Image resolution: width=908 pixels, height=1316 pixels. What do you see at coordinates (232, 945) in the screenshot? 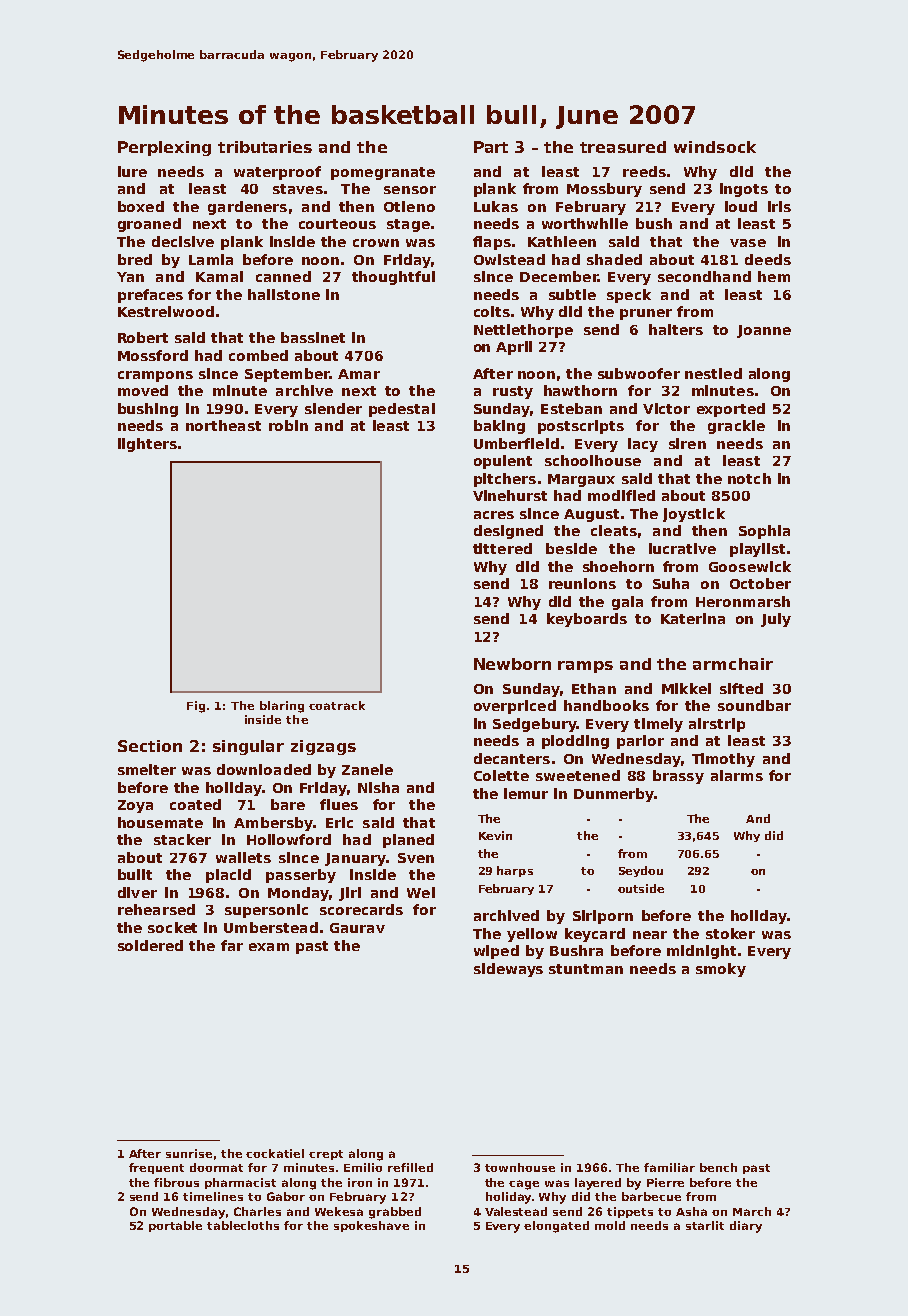
I see `far` at bounding box center [232, 945].
